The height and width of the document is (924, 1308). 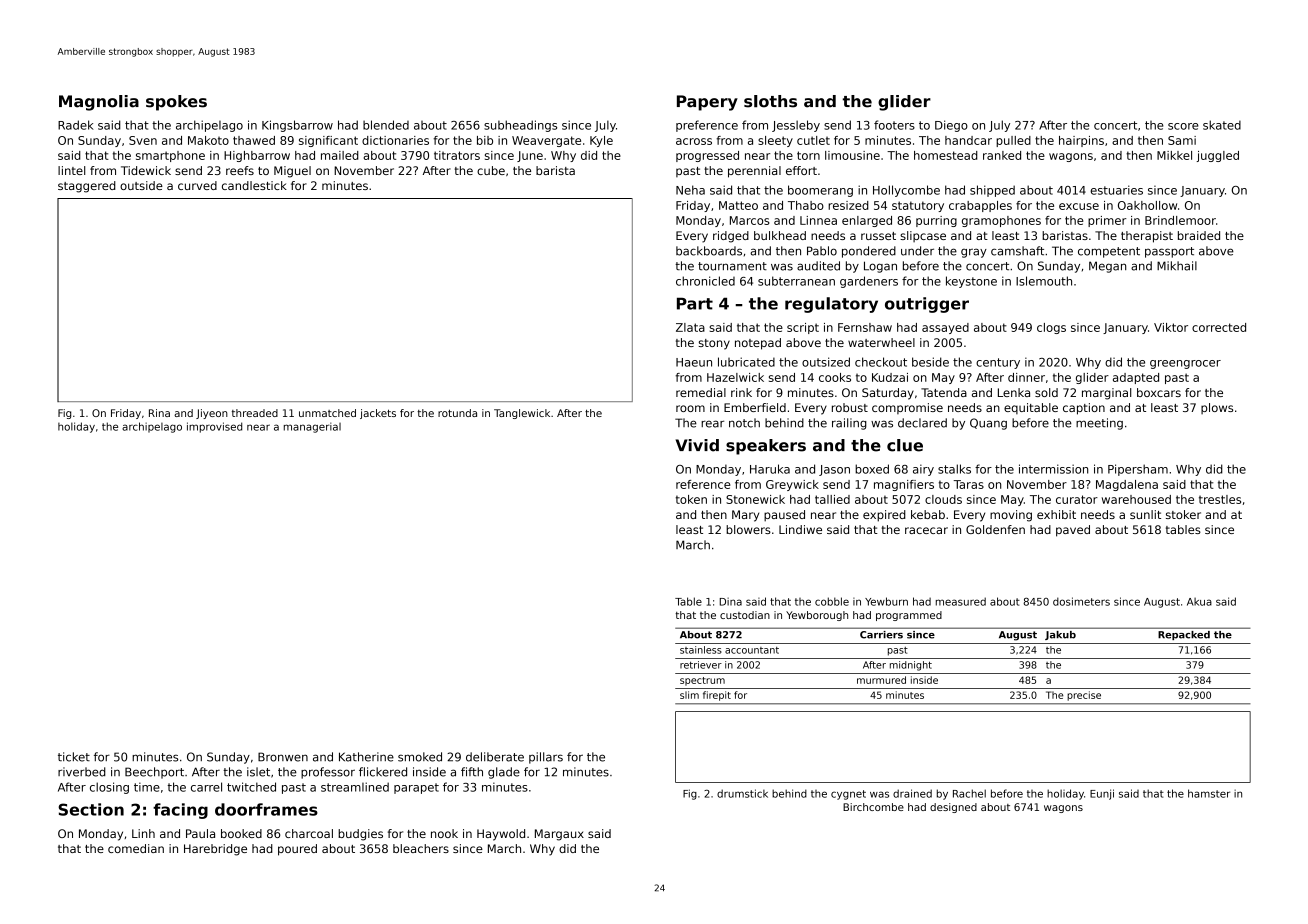 What do you see at coordinates (136, 848) in the document?
I see `comedian` at bounding box center [136, 848].
